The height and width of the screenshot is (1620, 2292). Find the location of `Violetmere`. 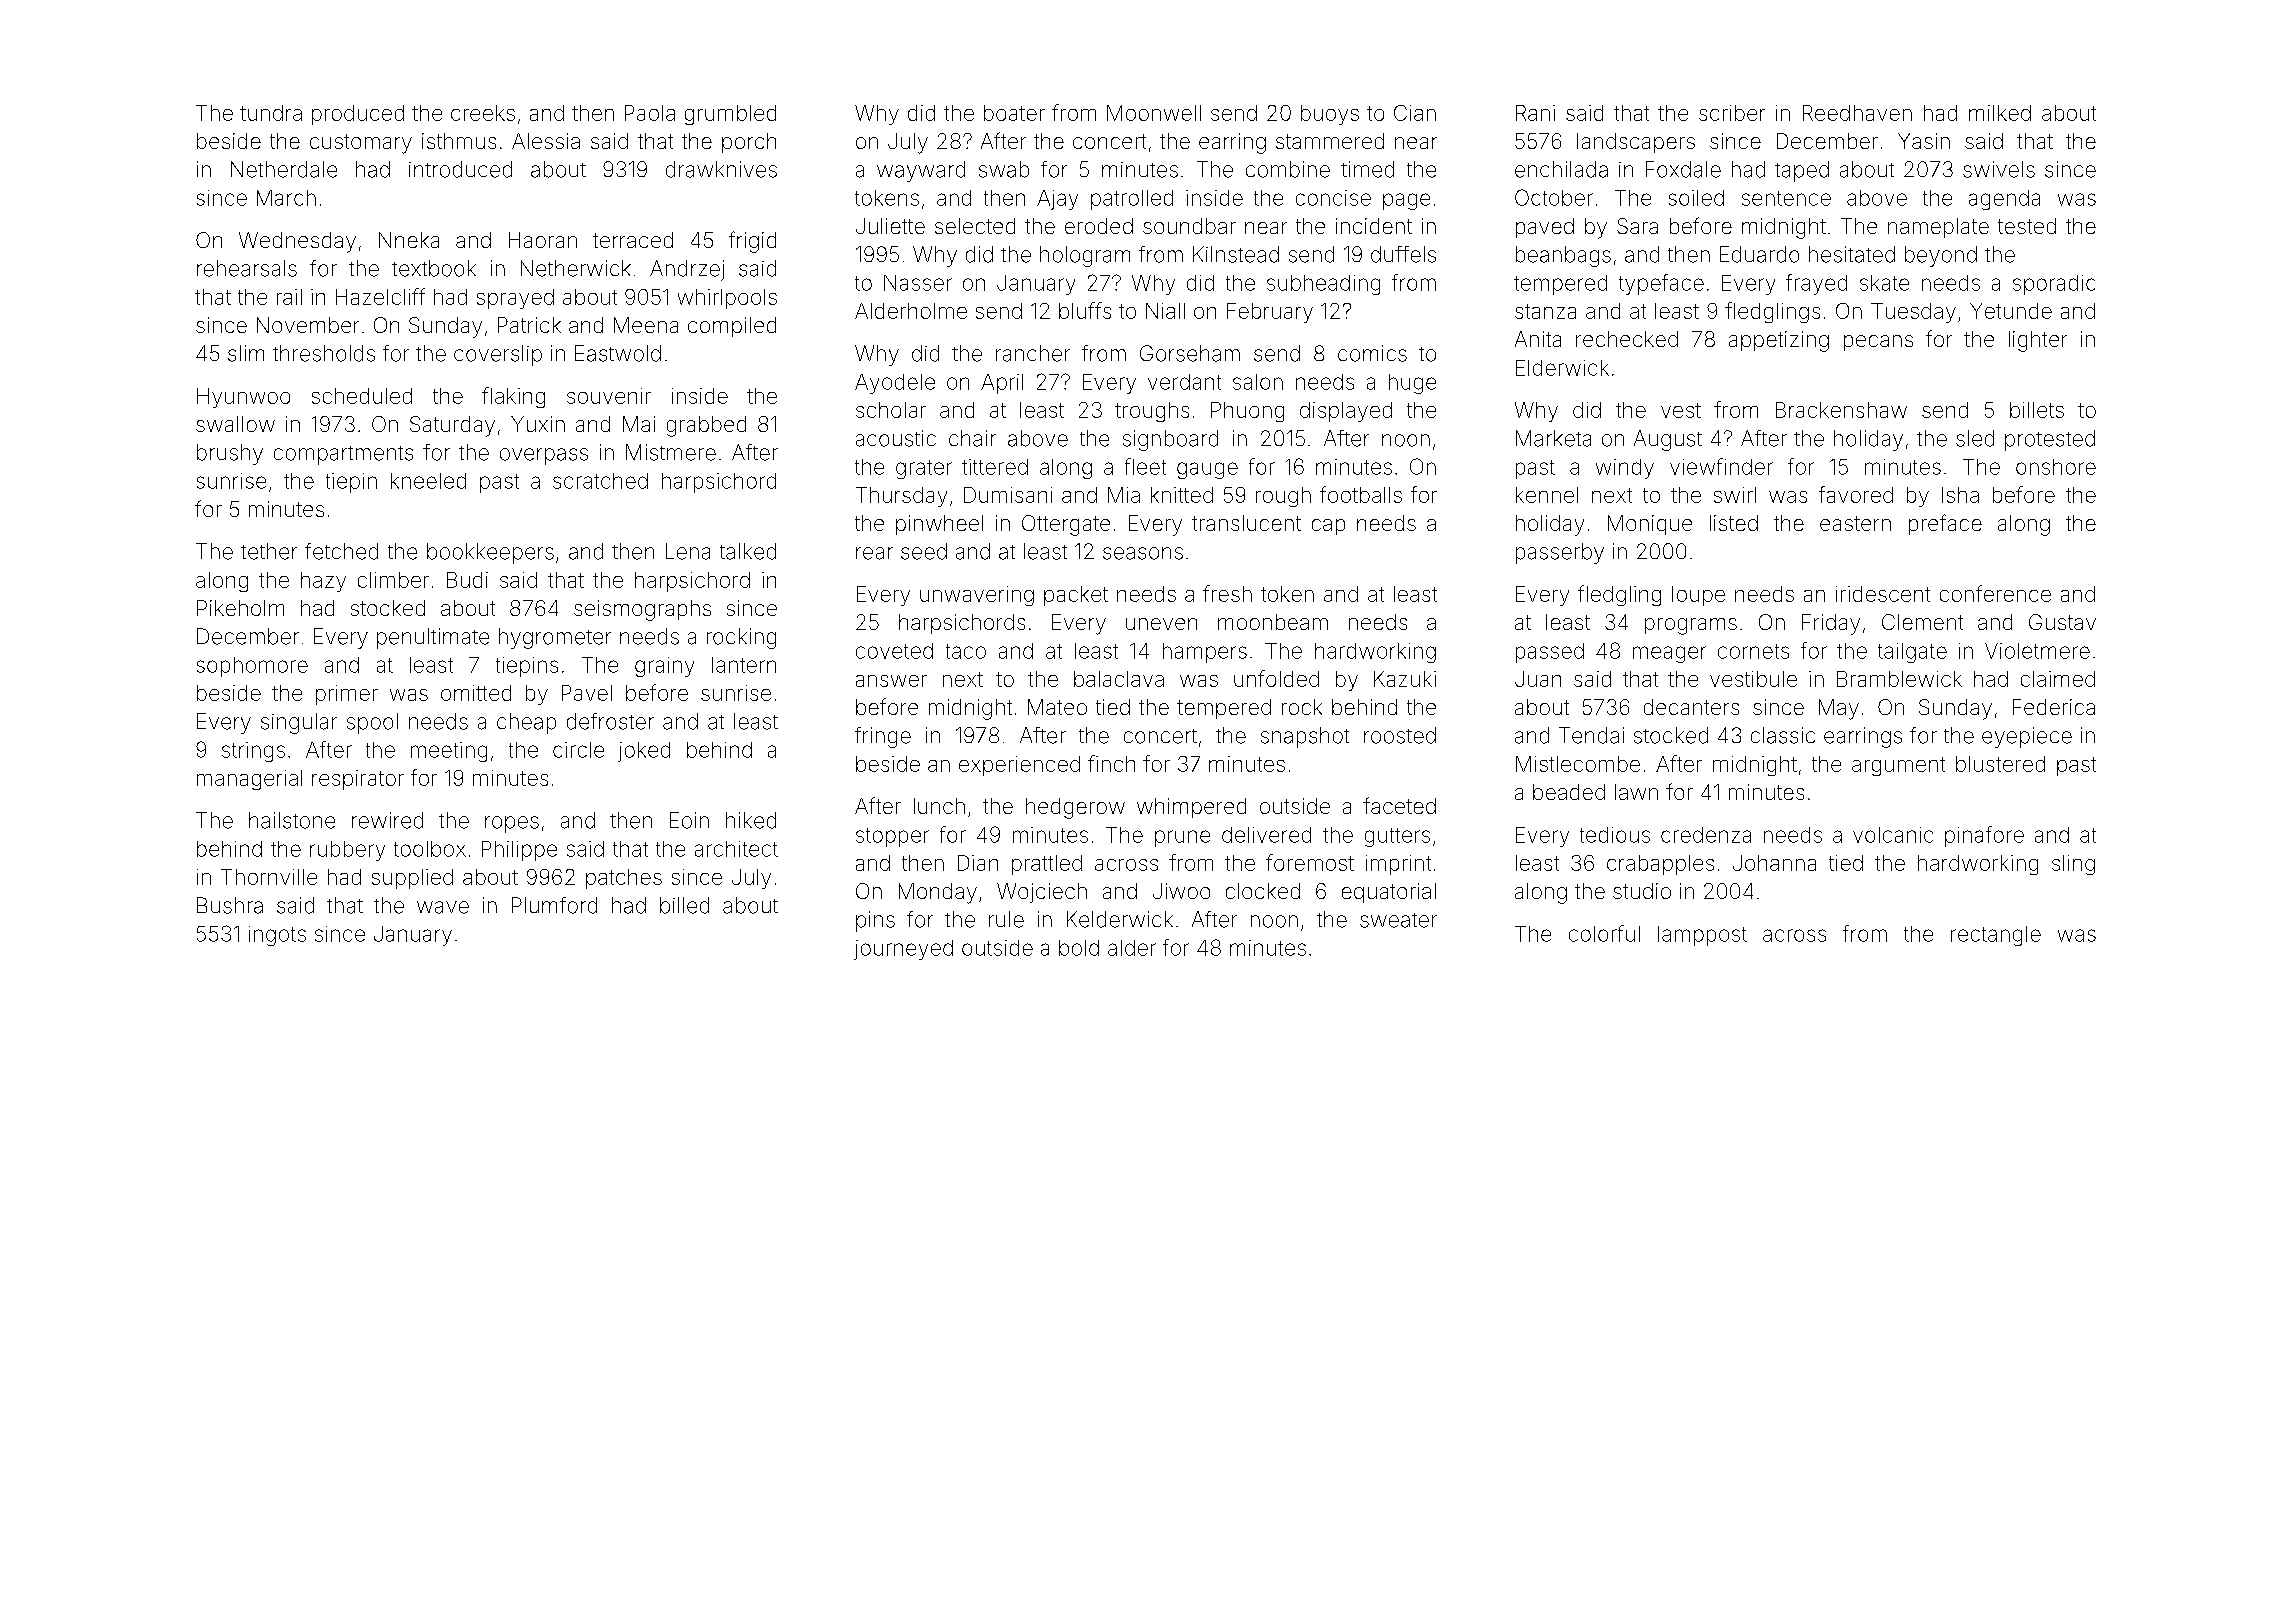

Violetmere is located at coordinates (2037, 651).
